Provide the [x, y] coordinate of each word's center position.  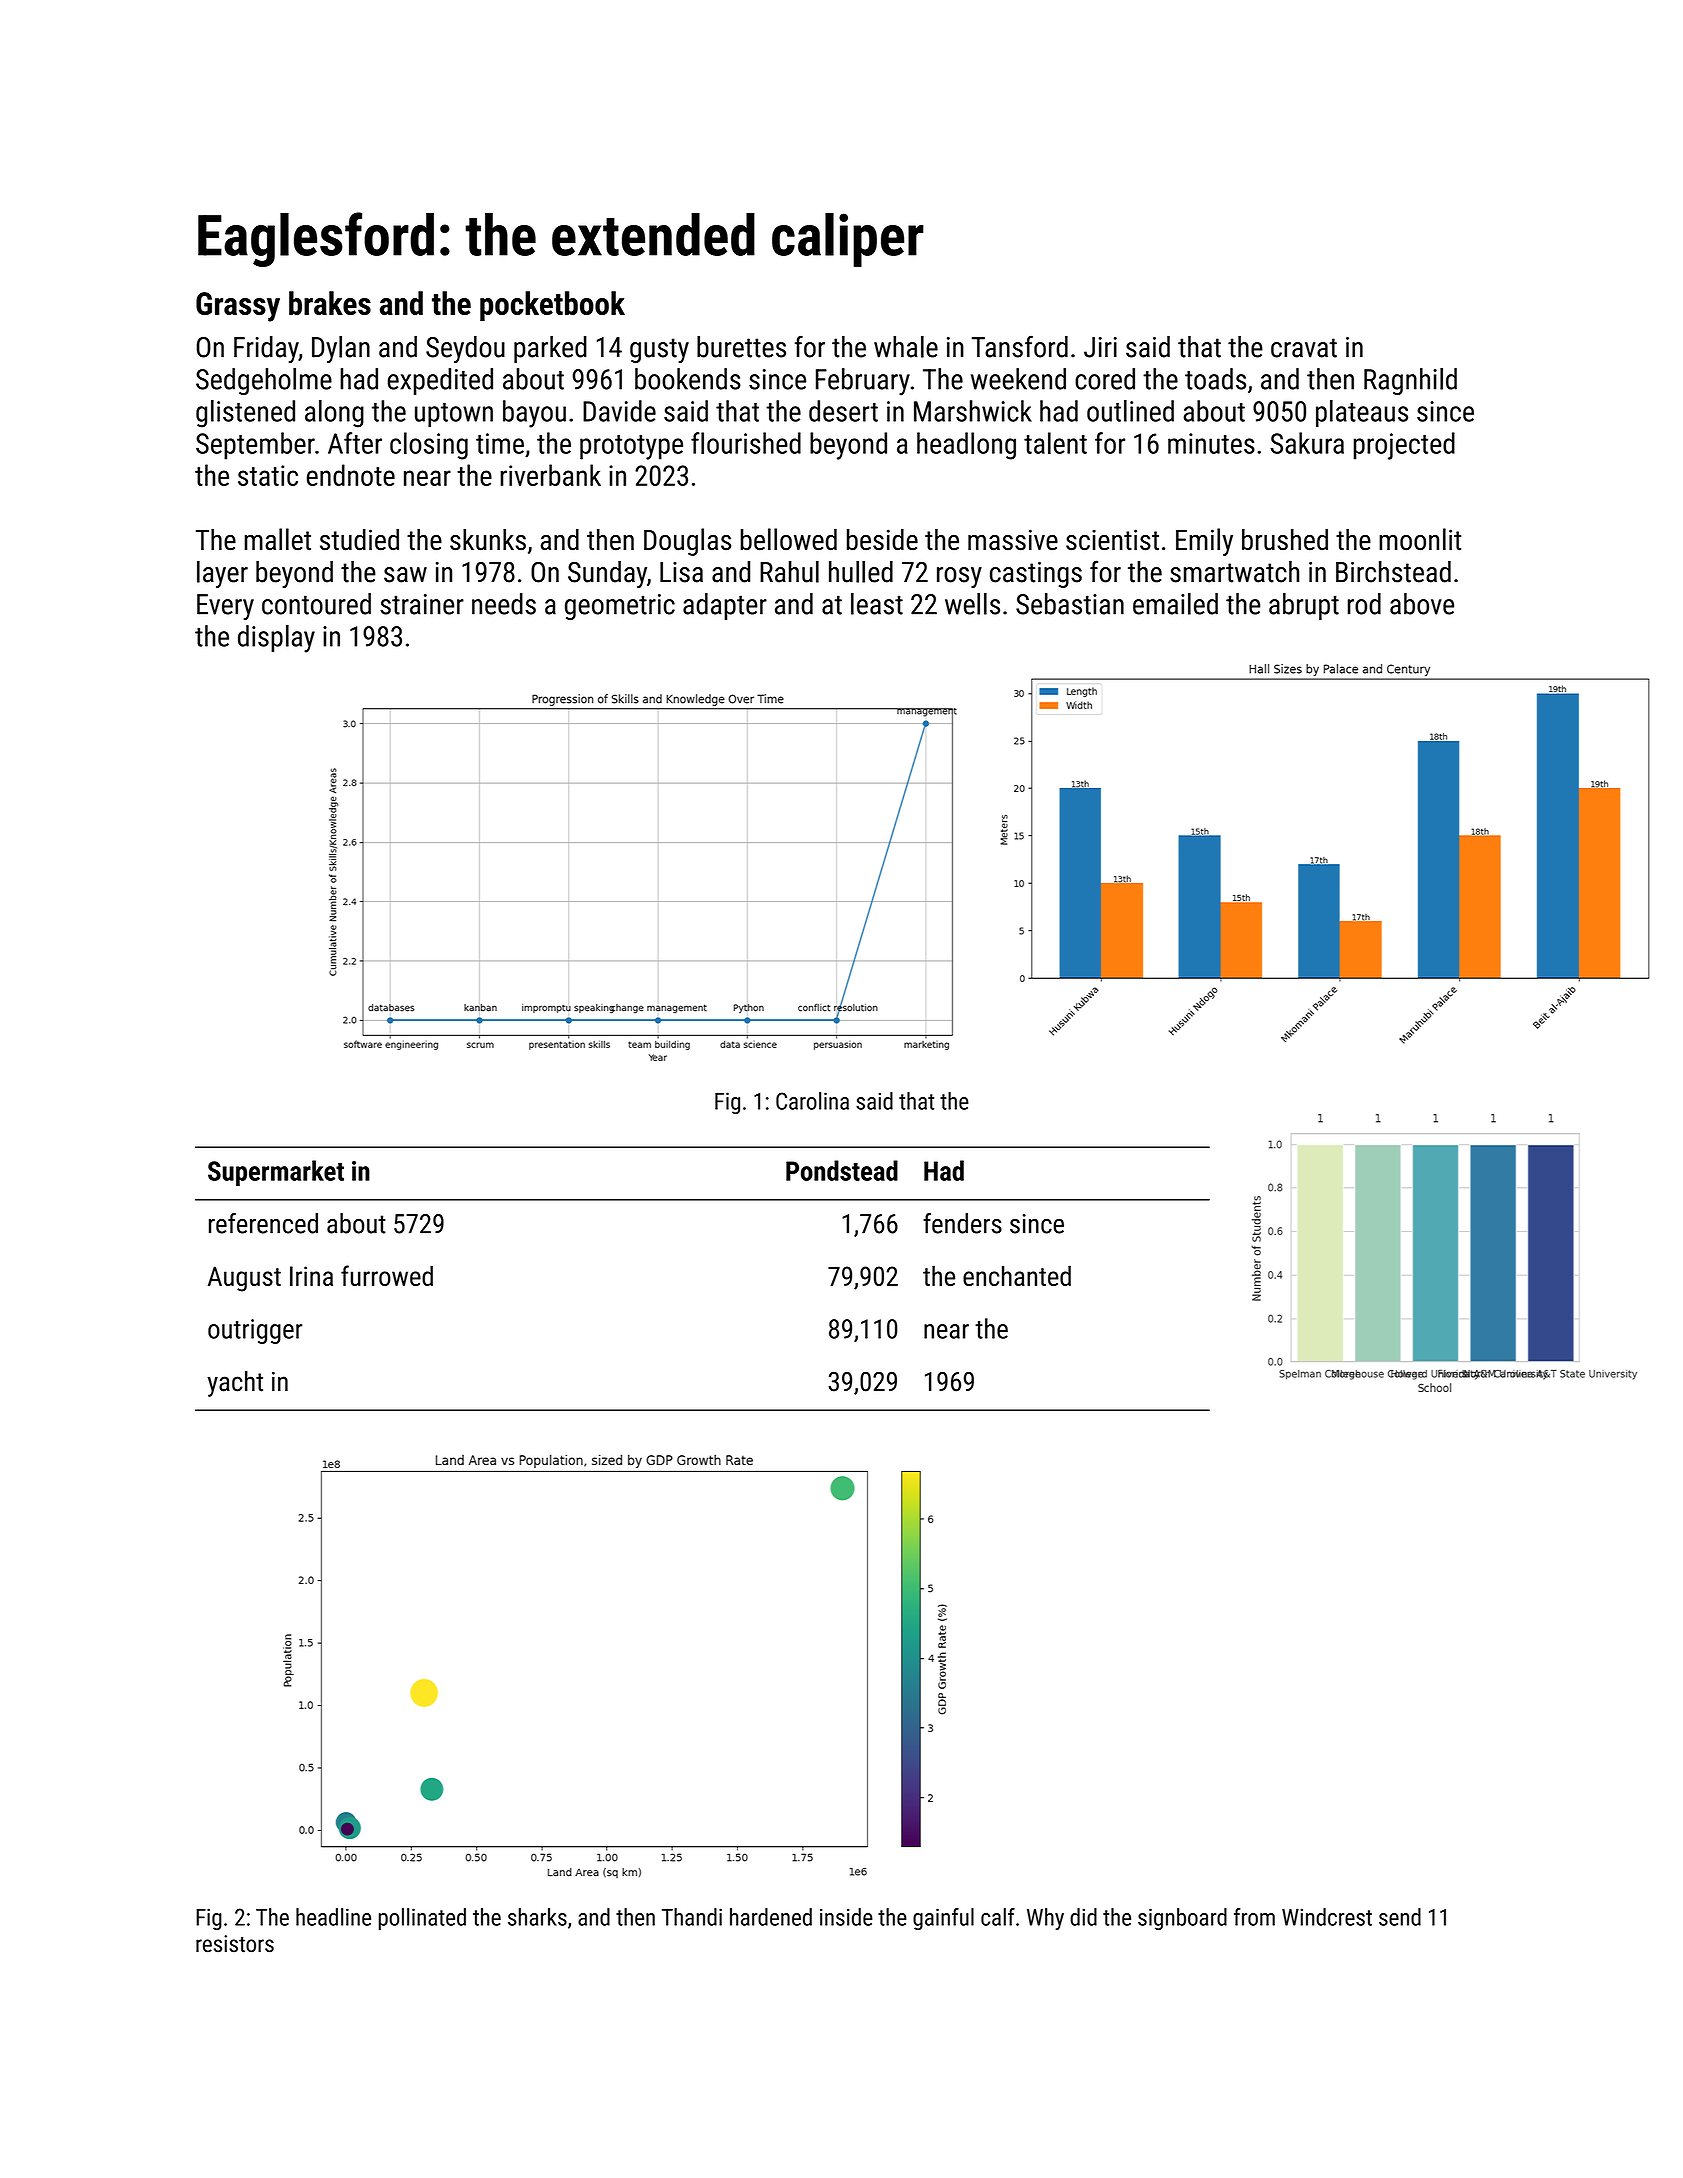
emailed [1175, 604]
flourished [746, 443]
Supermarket [276, 1173]
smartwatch [1234, 572]
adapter [725, 606]
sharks [537, 1917]
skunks [488, 540]
